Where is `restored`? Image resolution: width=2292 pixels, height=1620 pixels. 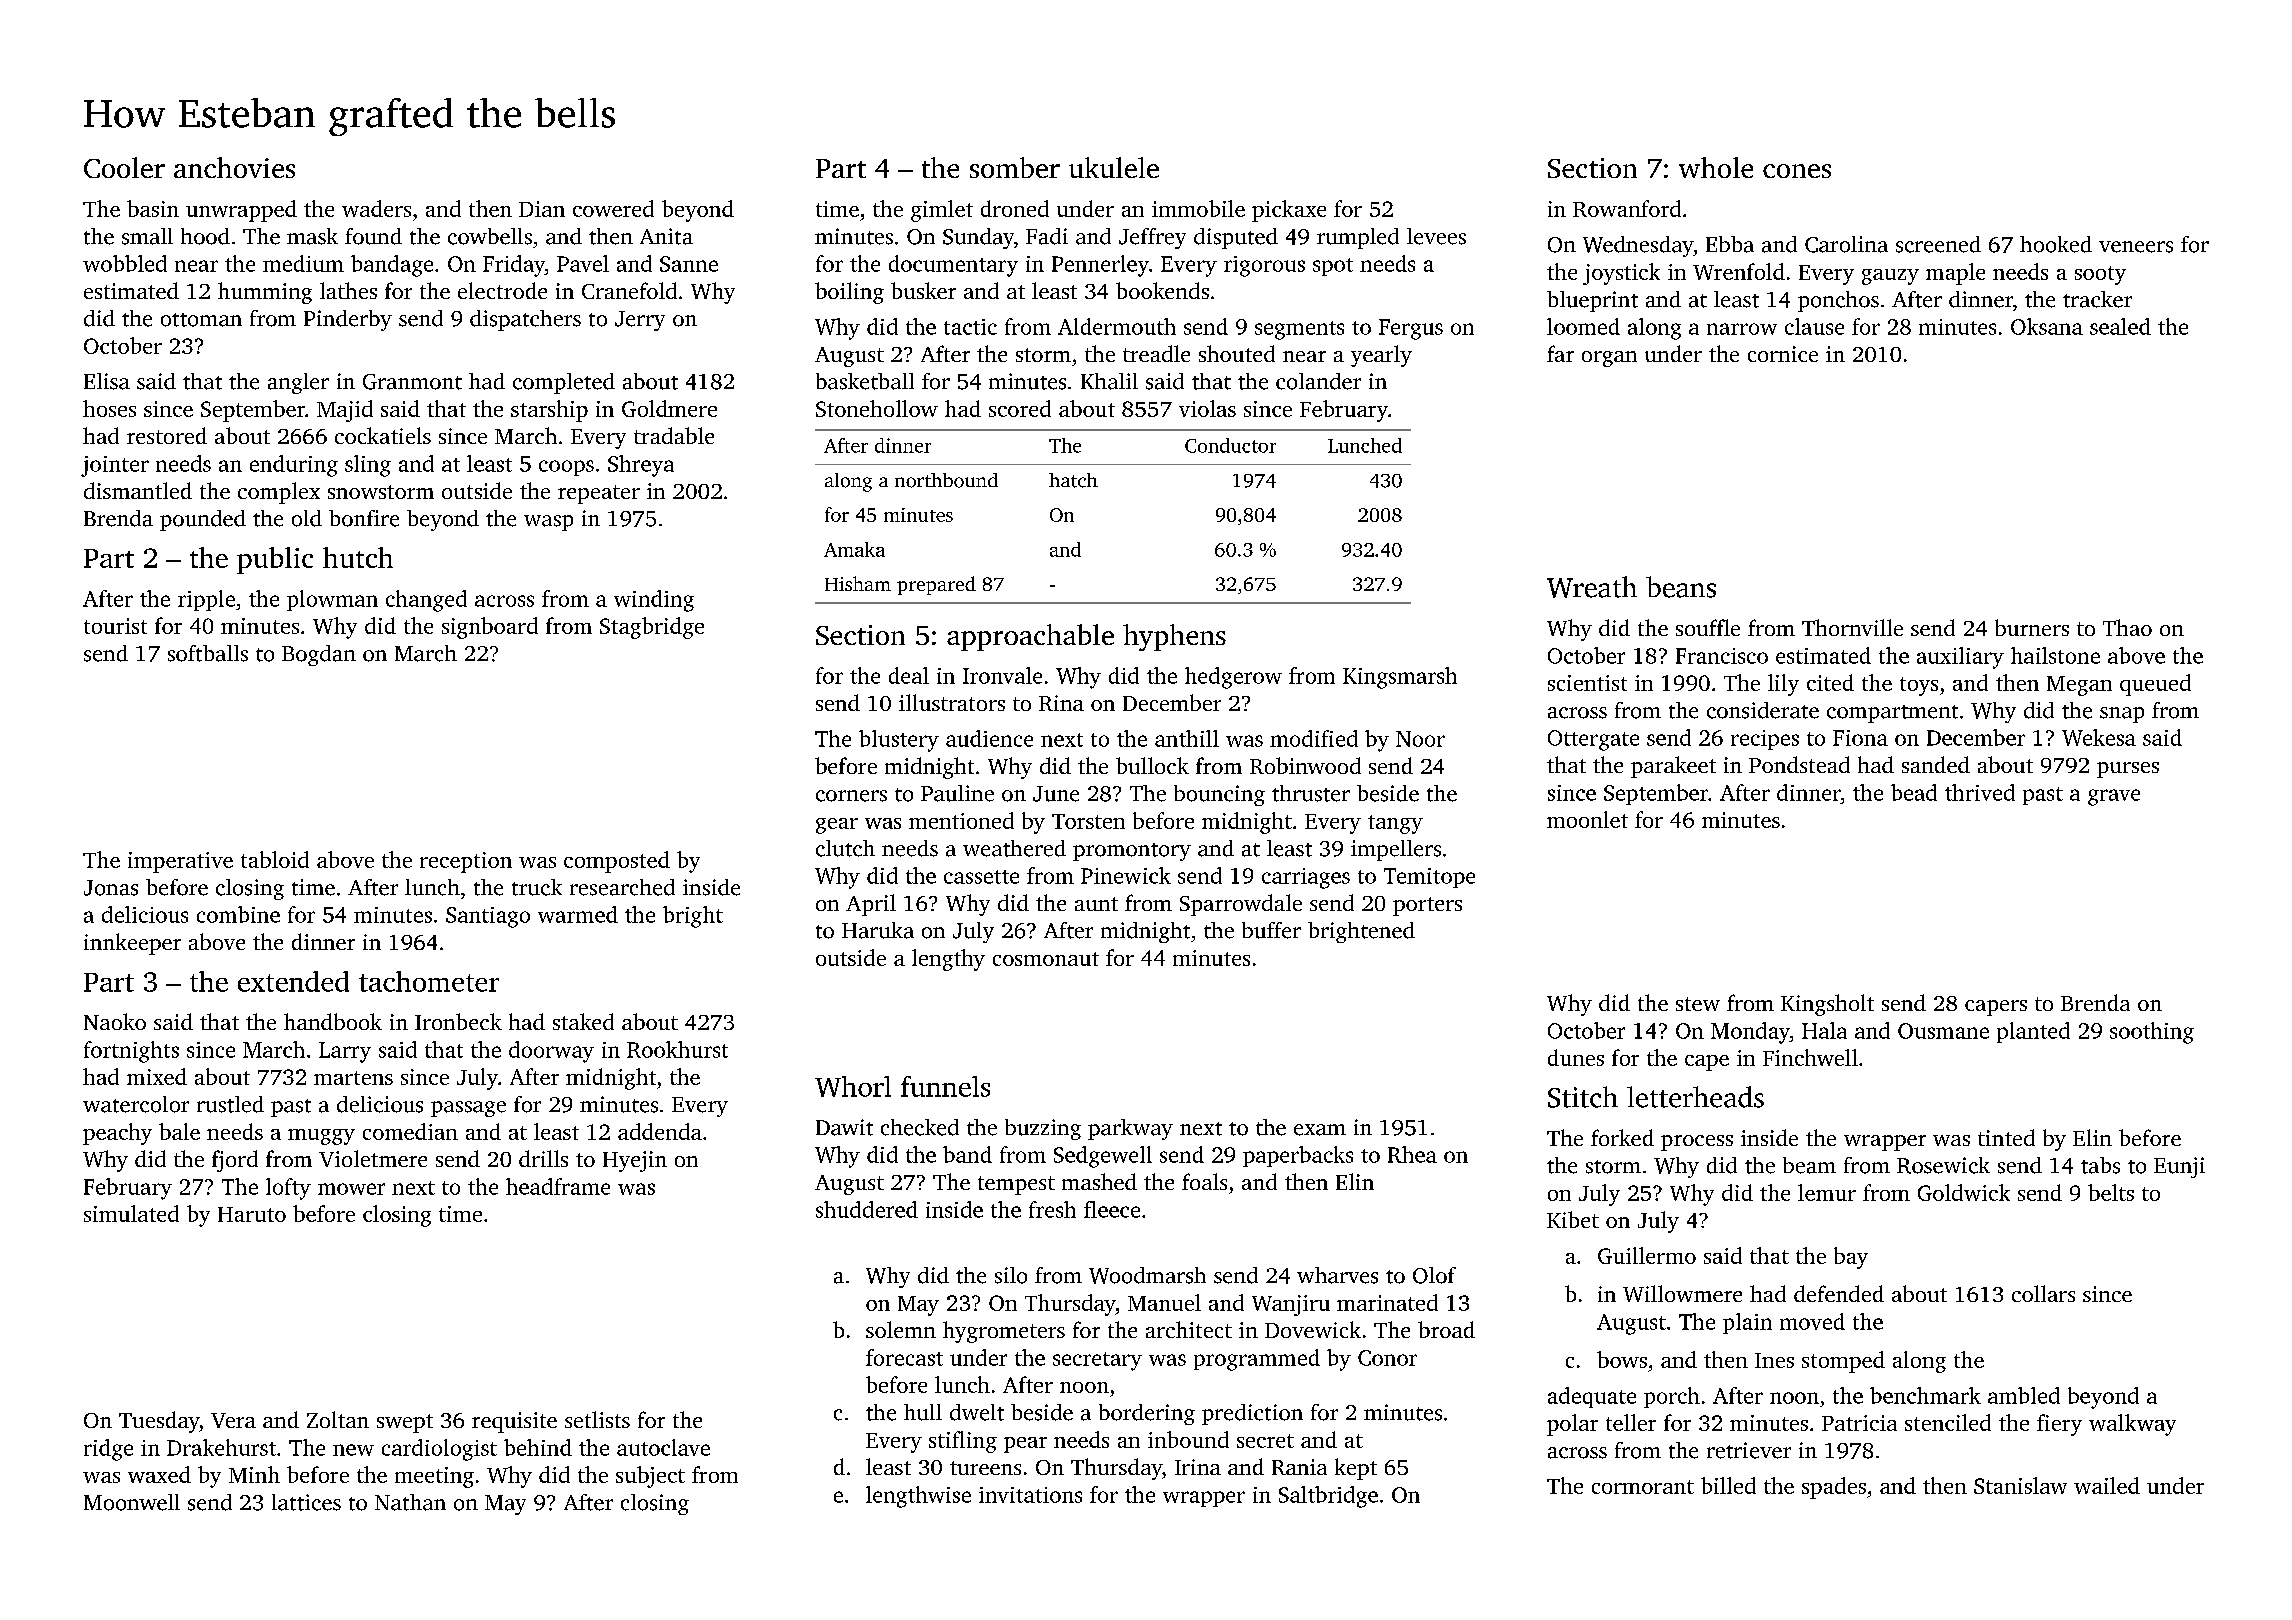 restored is located at coordinates (167, 435).
